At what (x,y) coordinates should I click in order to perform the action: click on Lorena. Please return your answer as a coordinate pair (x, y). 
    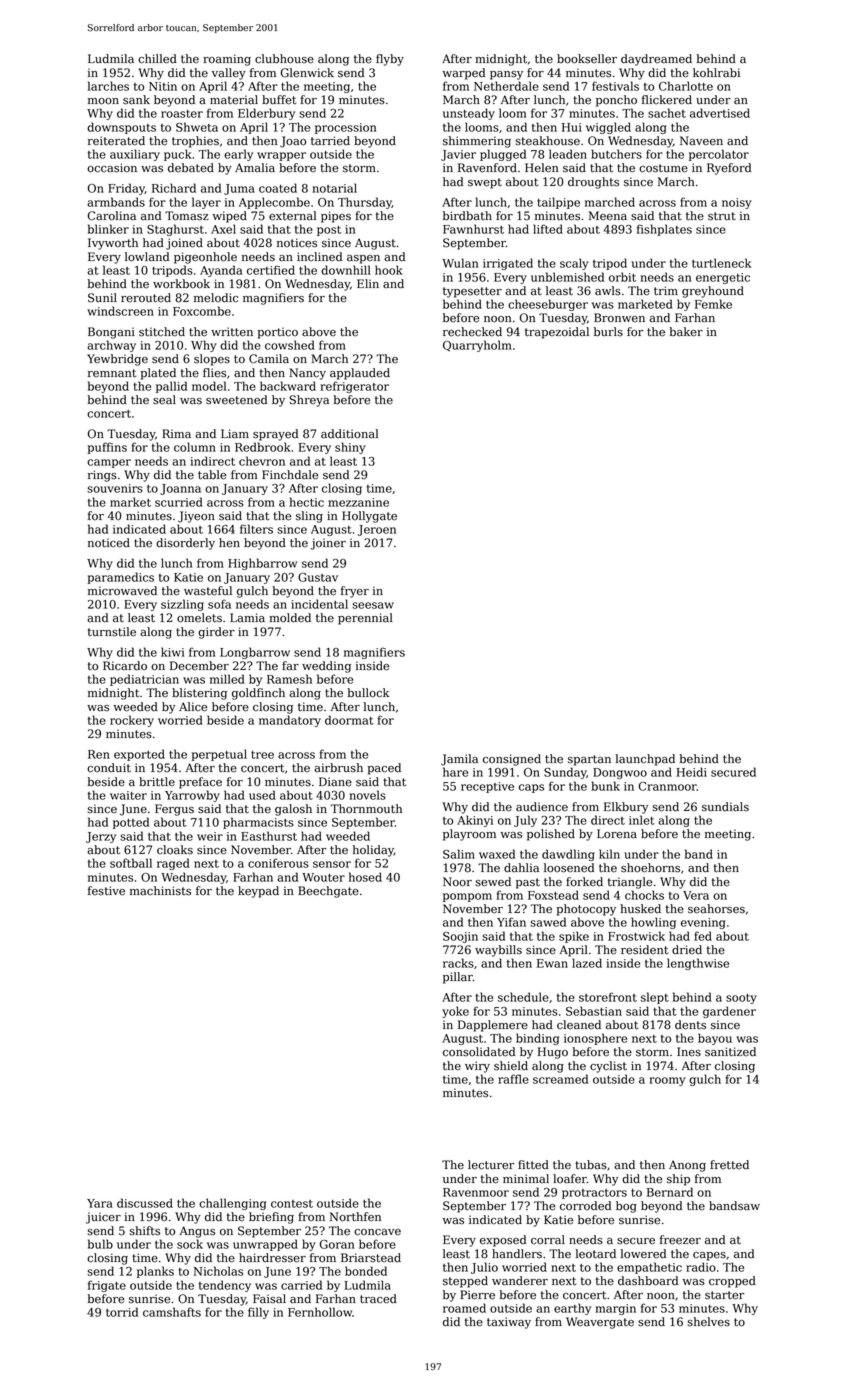
    Looking at the image, I should click on (617, 834).
